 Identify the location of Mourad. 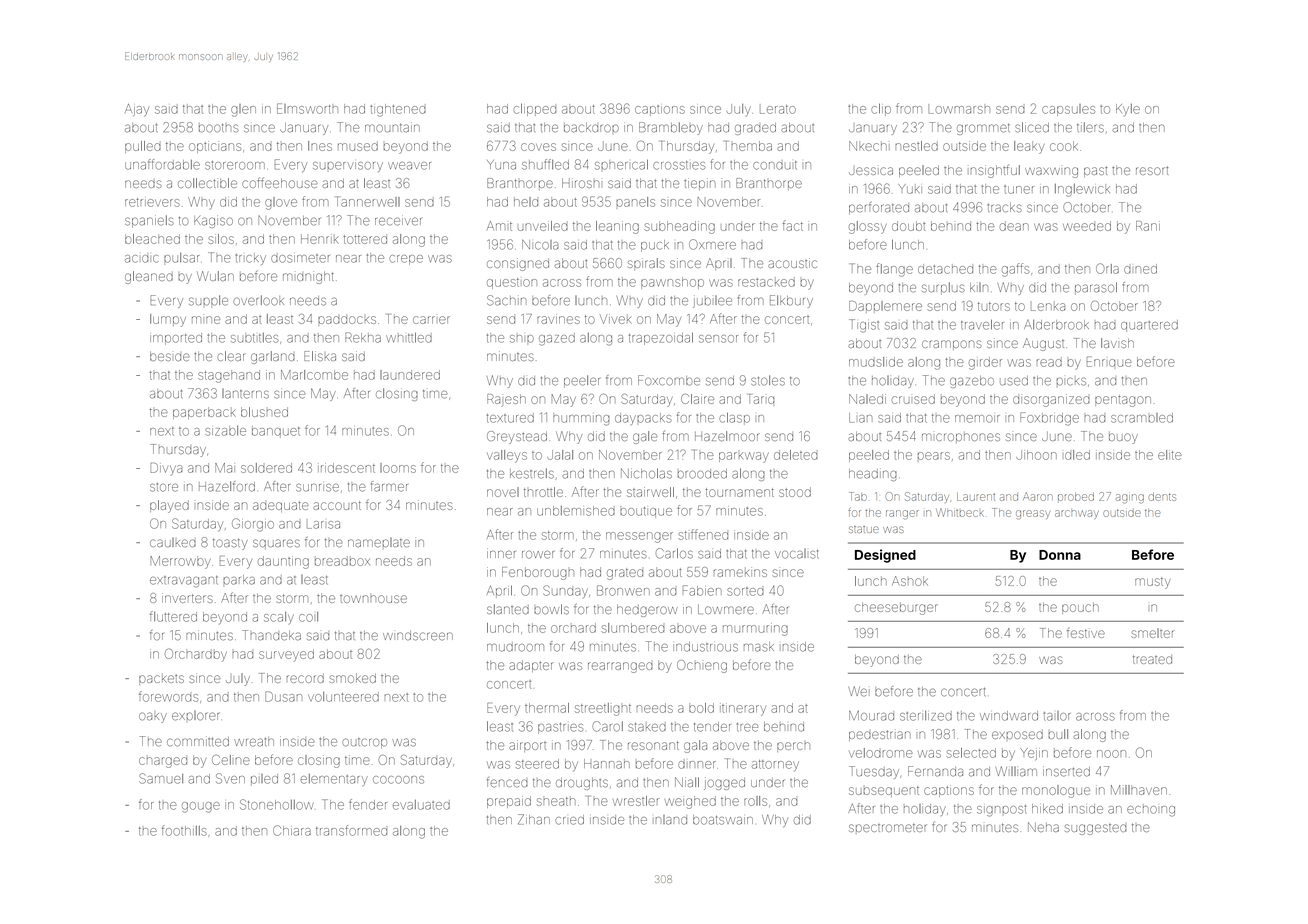
(871, 716).
